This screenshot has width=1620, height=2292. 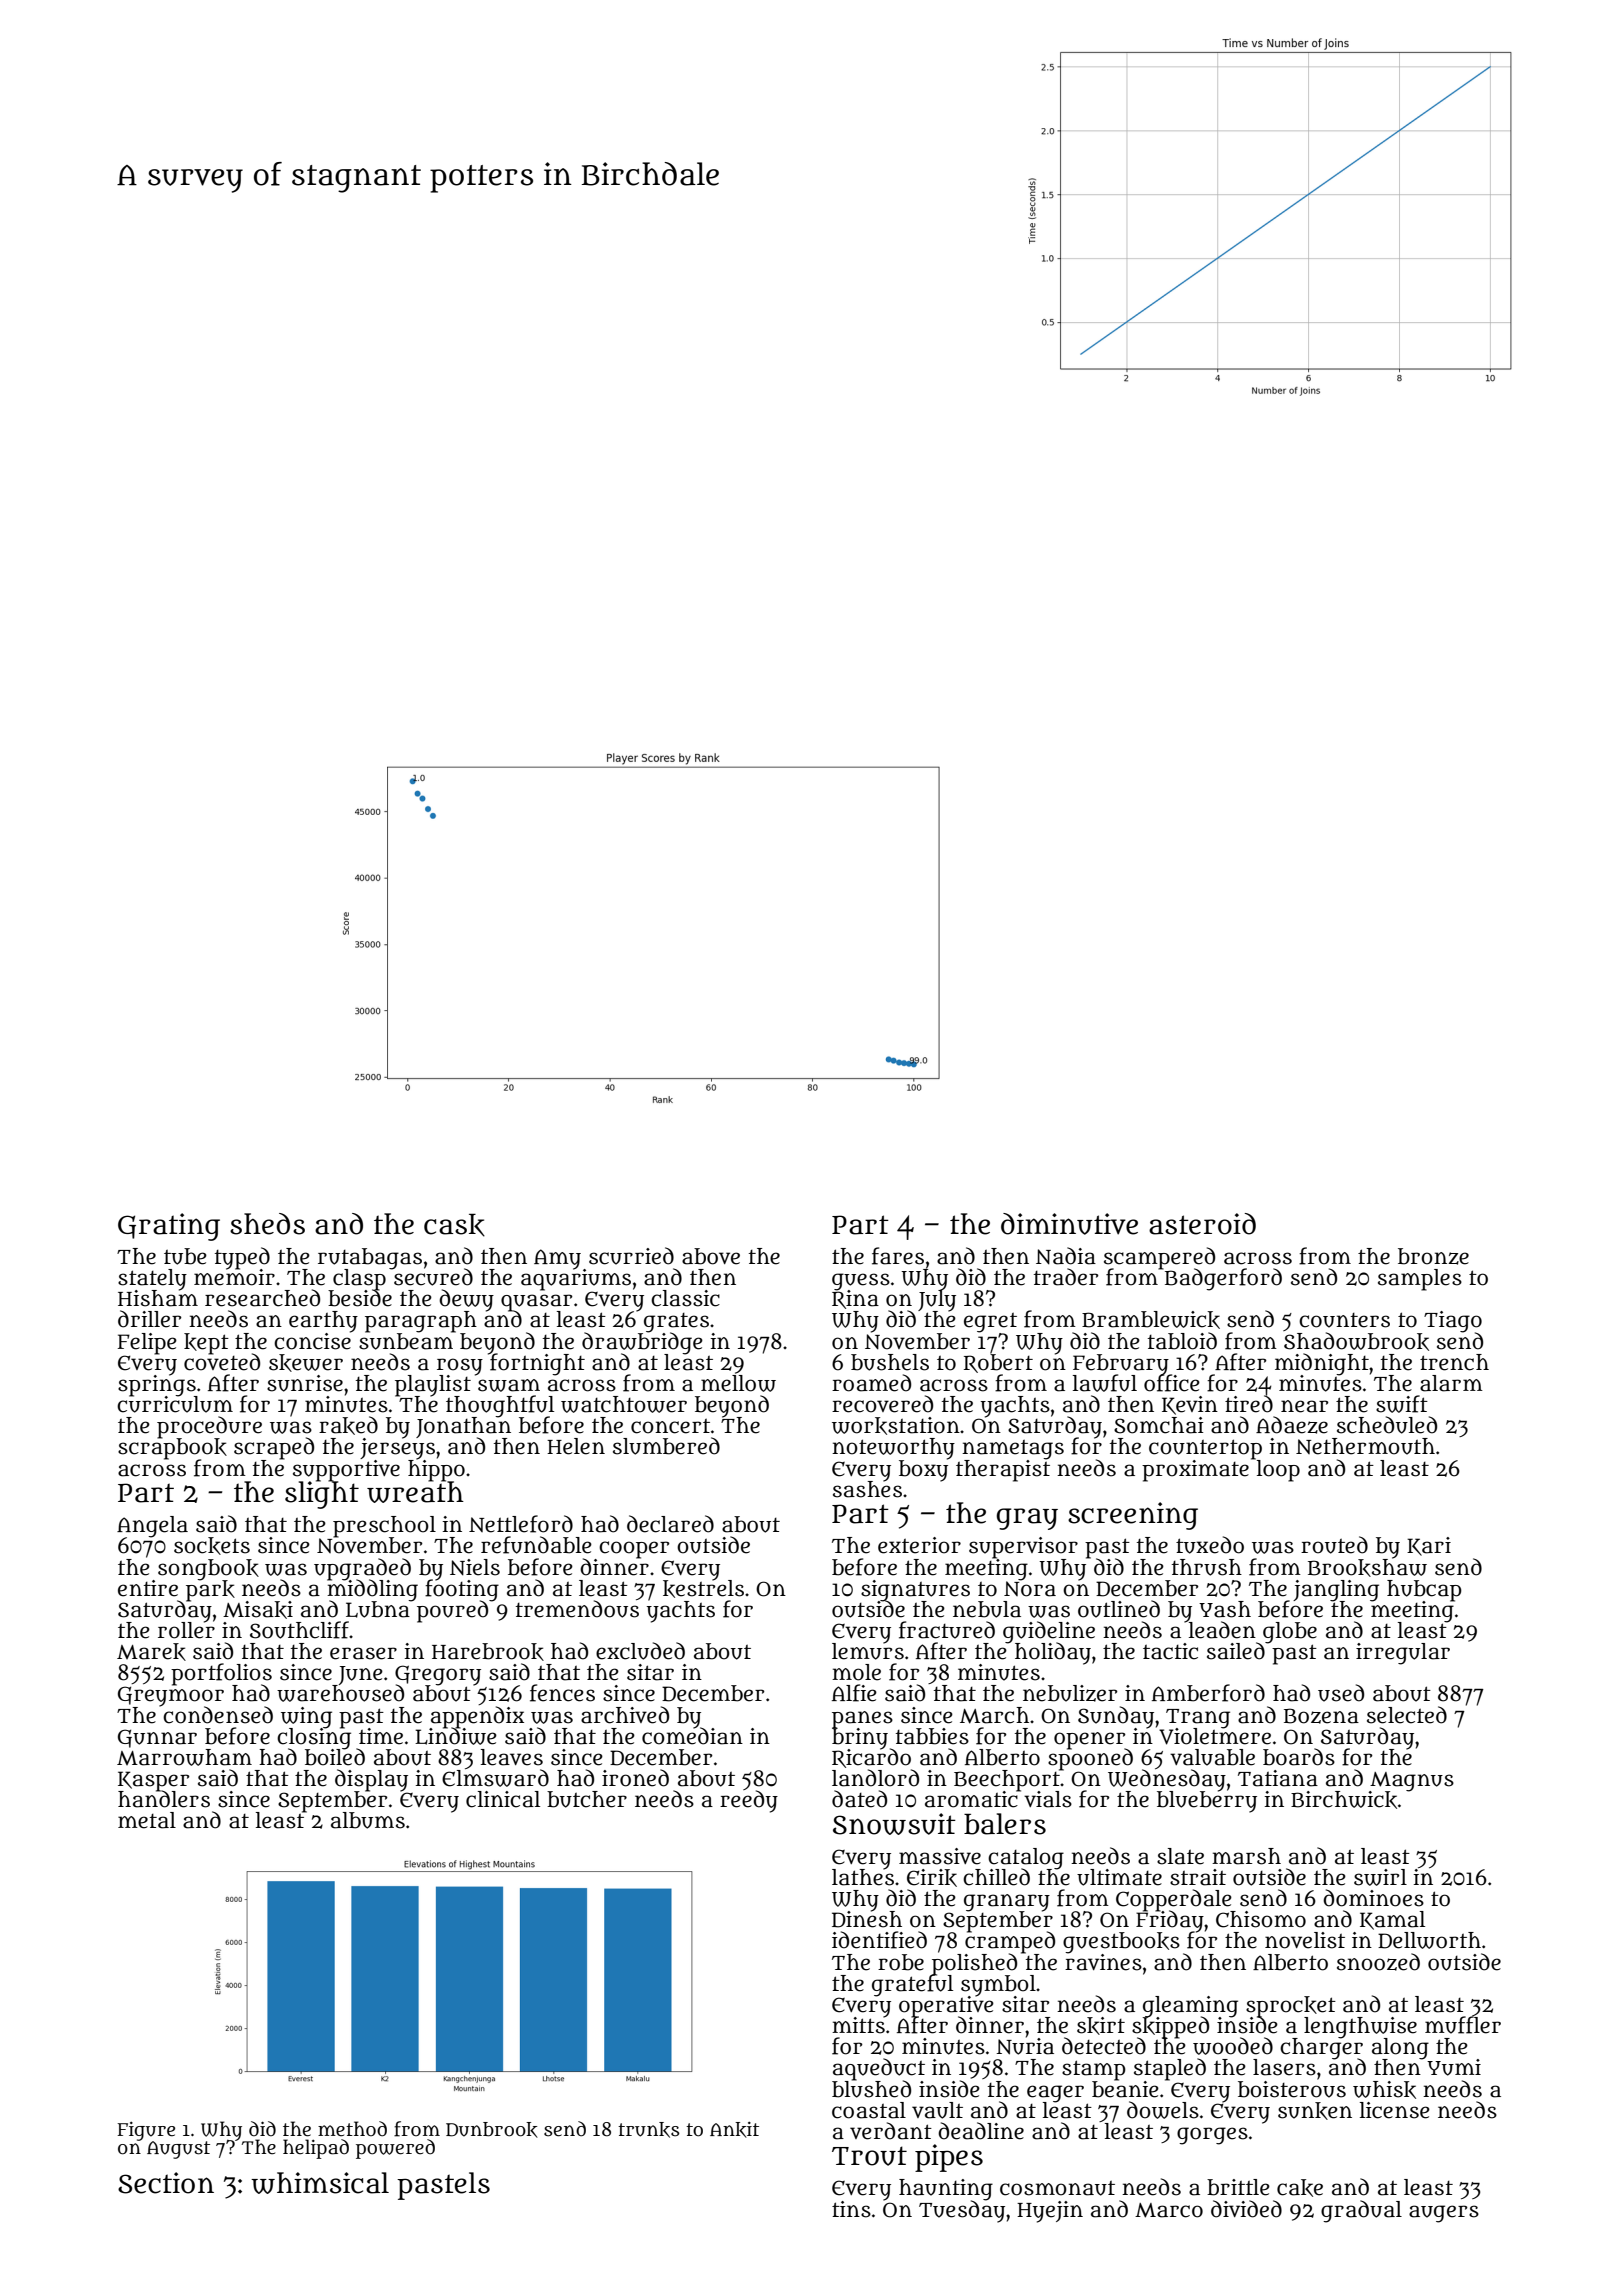 I want to click on classic, so click(x=685, y=1298).
